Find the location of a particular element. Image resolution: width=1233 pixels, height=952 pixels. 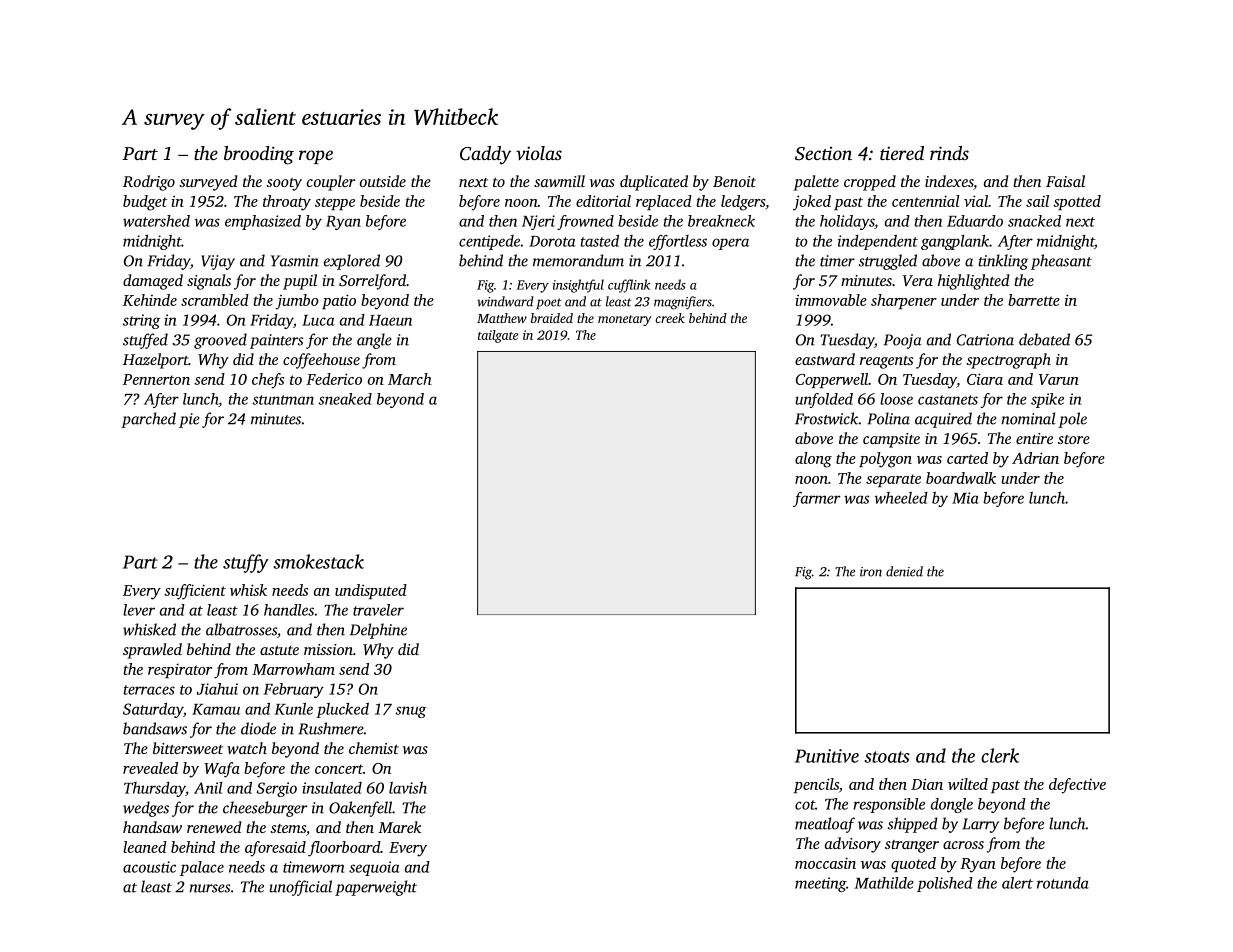

Saturday is located at coordinates (153, 710).
